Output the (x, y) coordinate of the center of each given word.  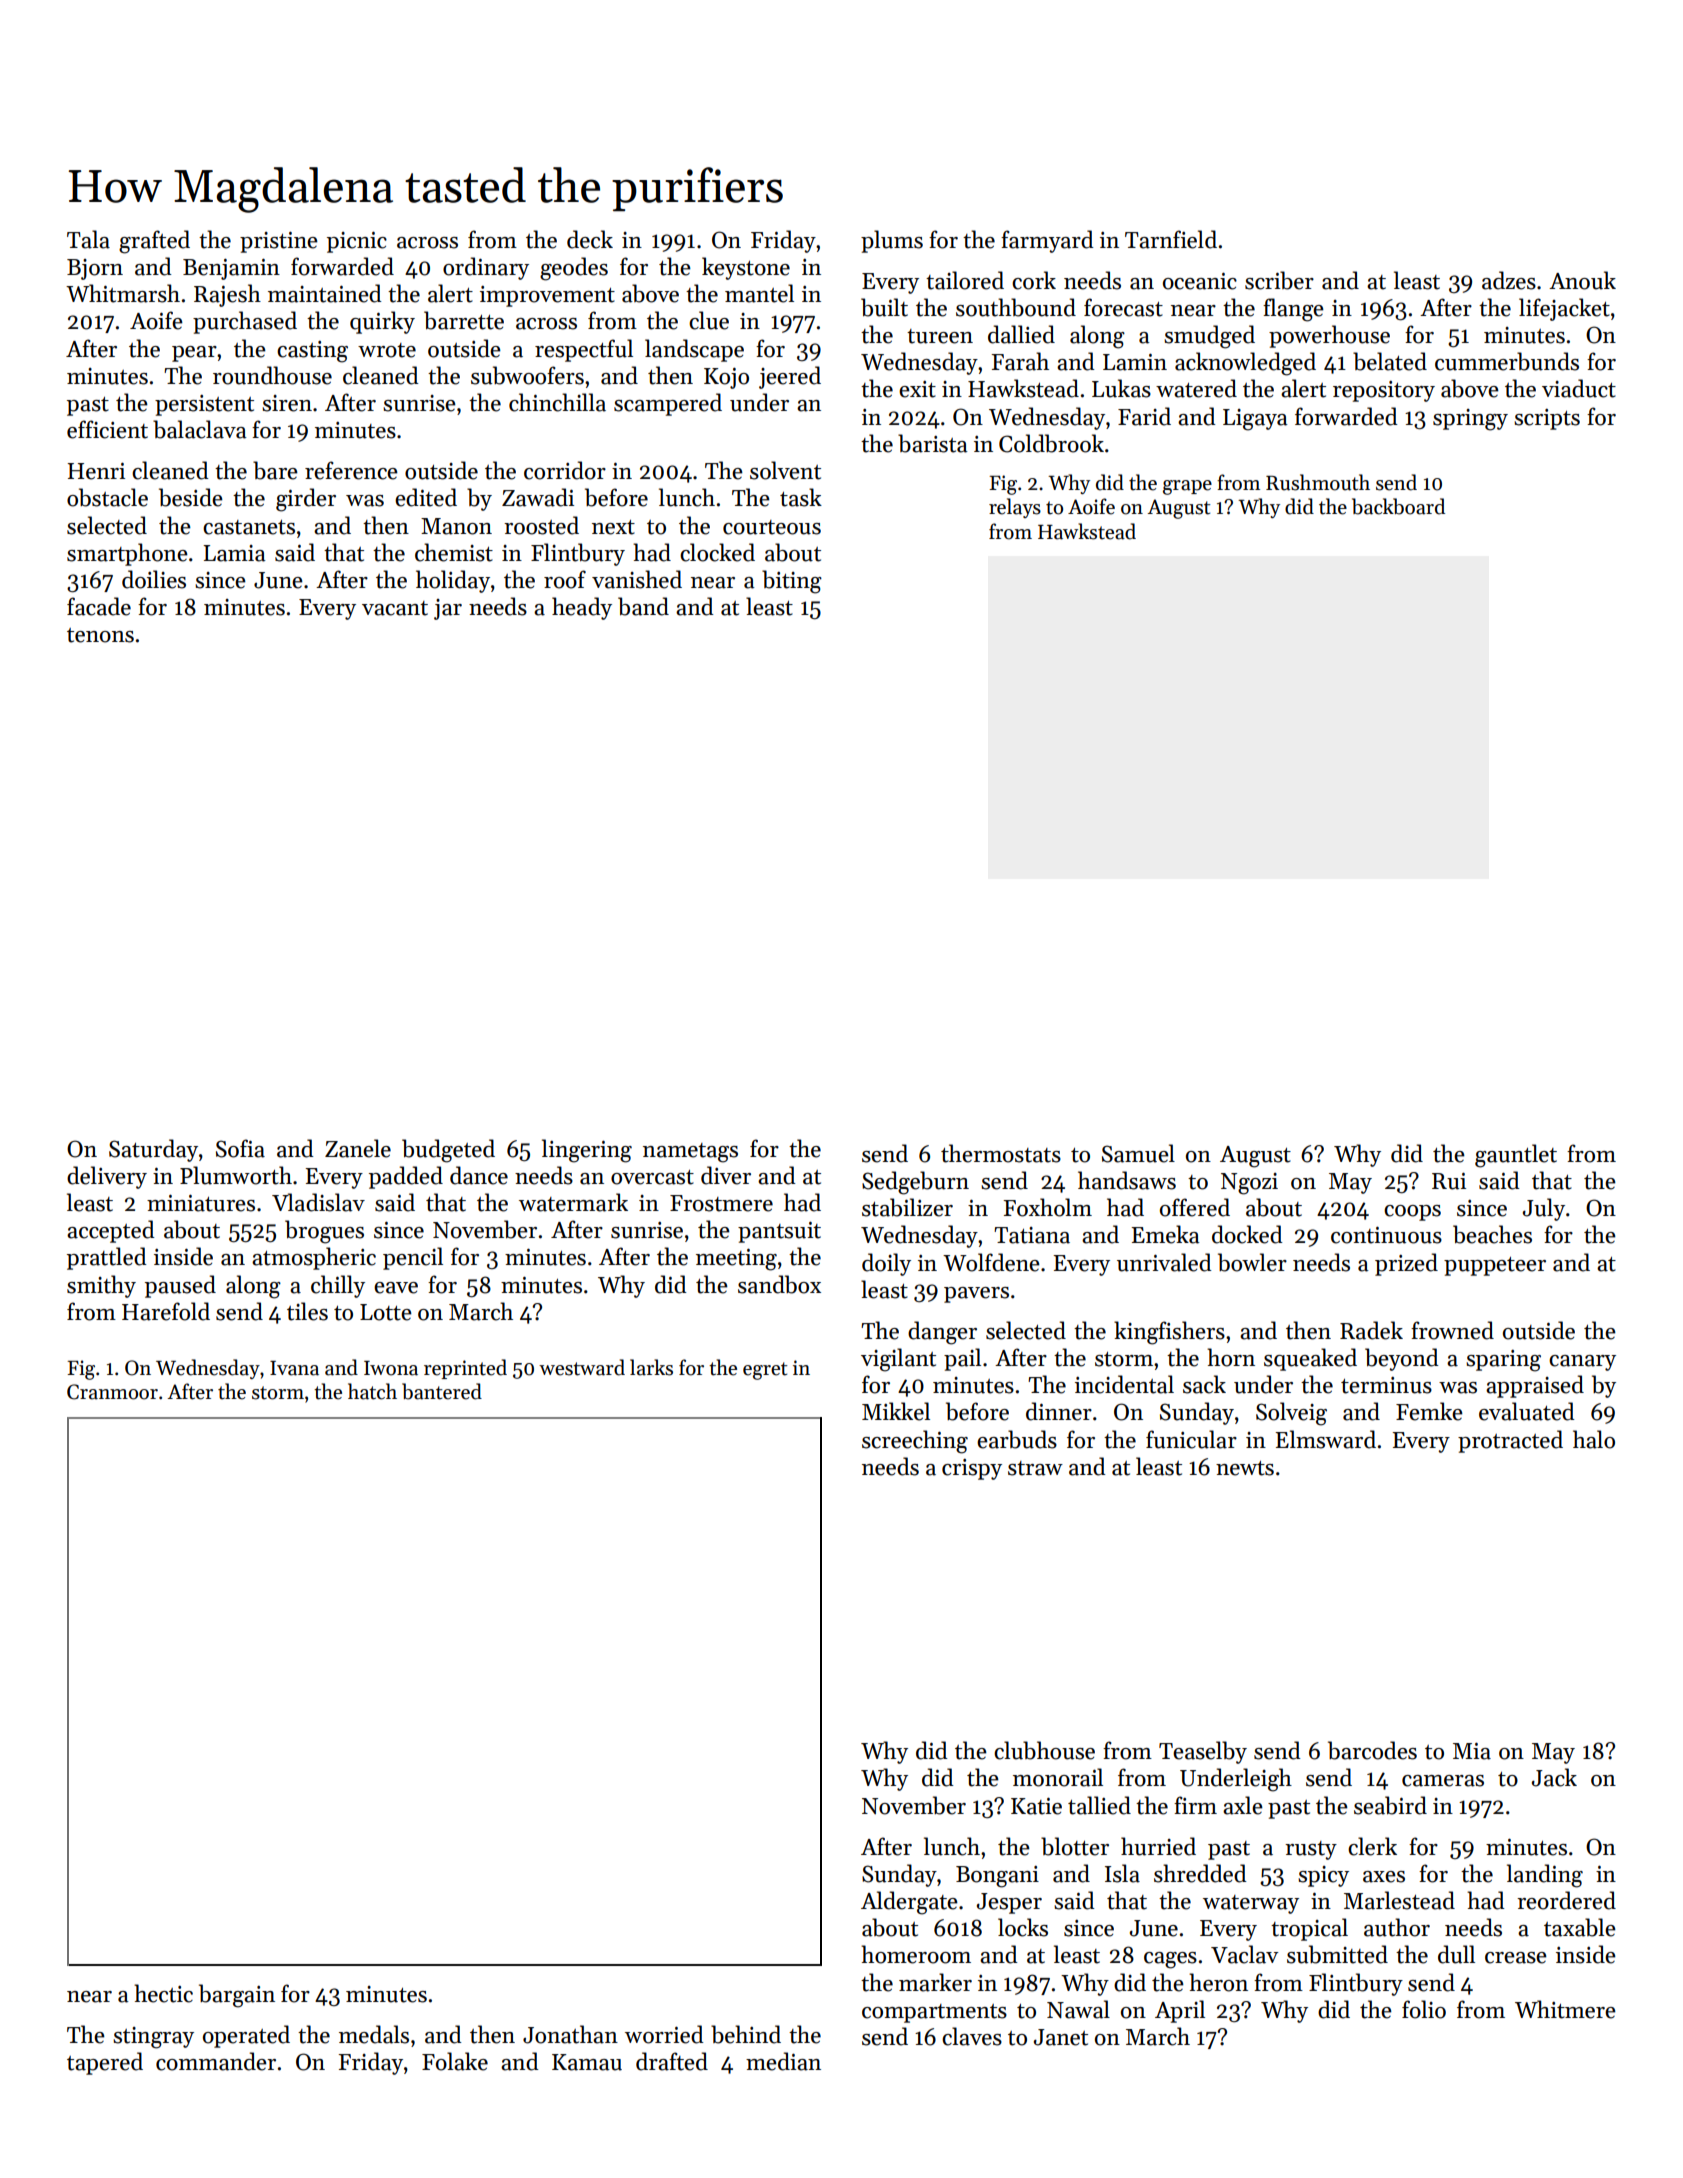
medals (374, 2034)
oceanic (1200, 281)
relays (1015, 508)
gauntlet (1516, 1156)
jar (448, 609)
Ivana (294, 1368)
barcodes (1372, 1750)
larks (651, 1367)
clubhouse (1044, 1750)
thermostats (1001, 1153)
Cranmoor (112, 1392)
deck (590, 239)
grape (1187, 487)
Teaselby (1203, 1752)
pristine (279, 242)
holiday (453, 581)
